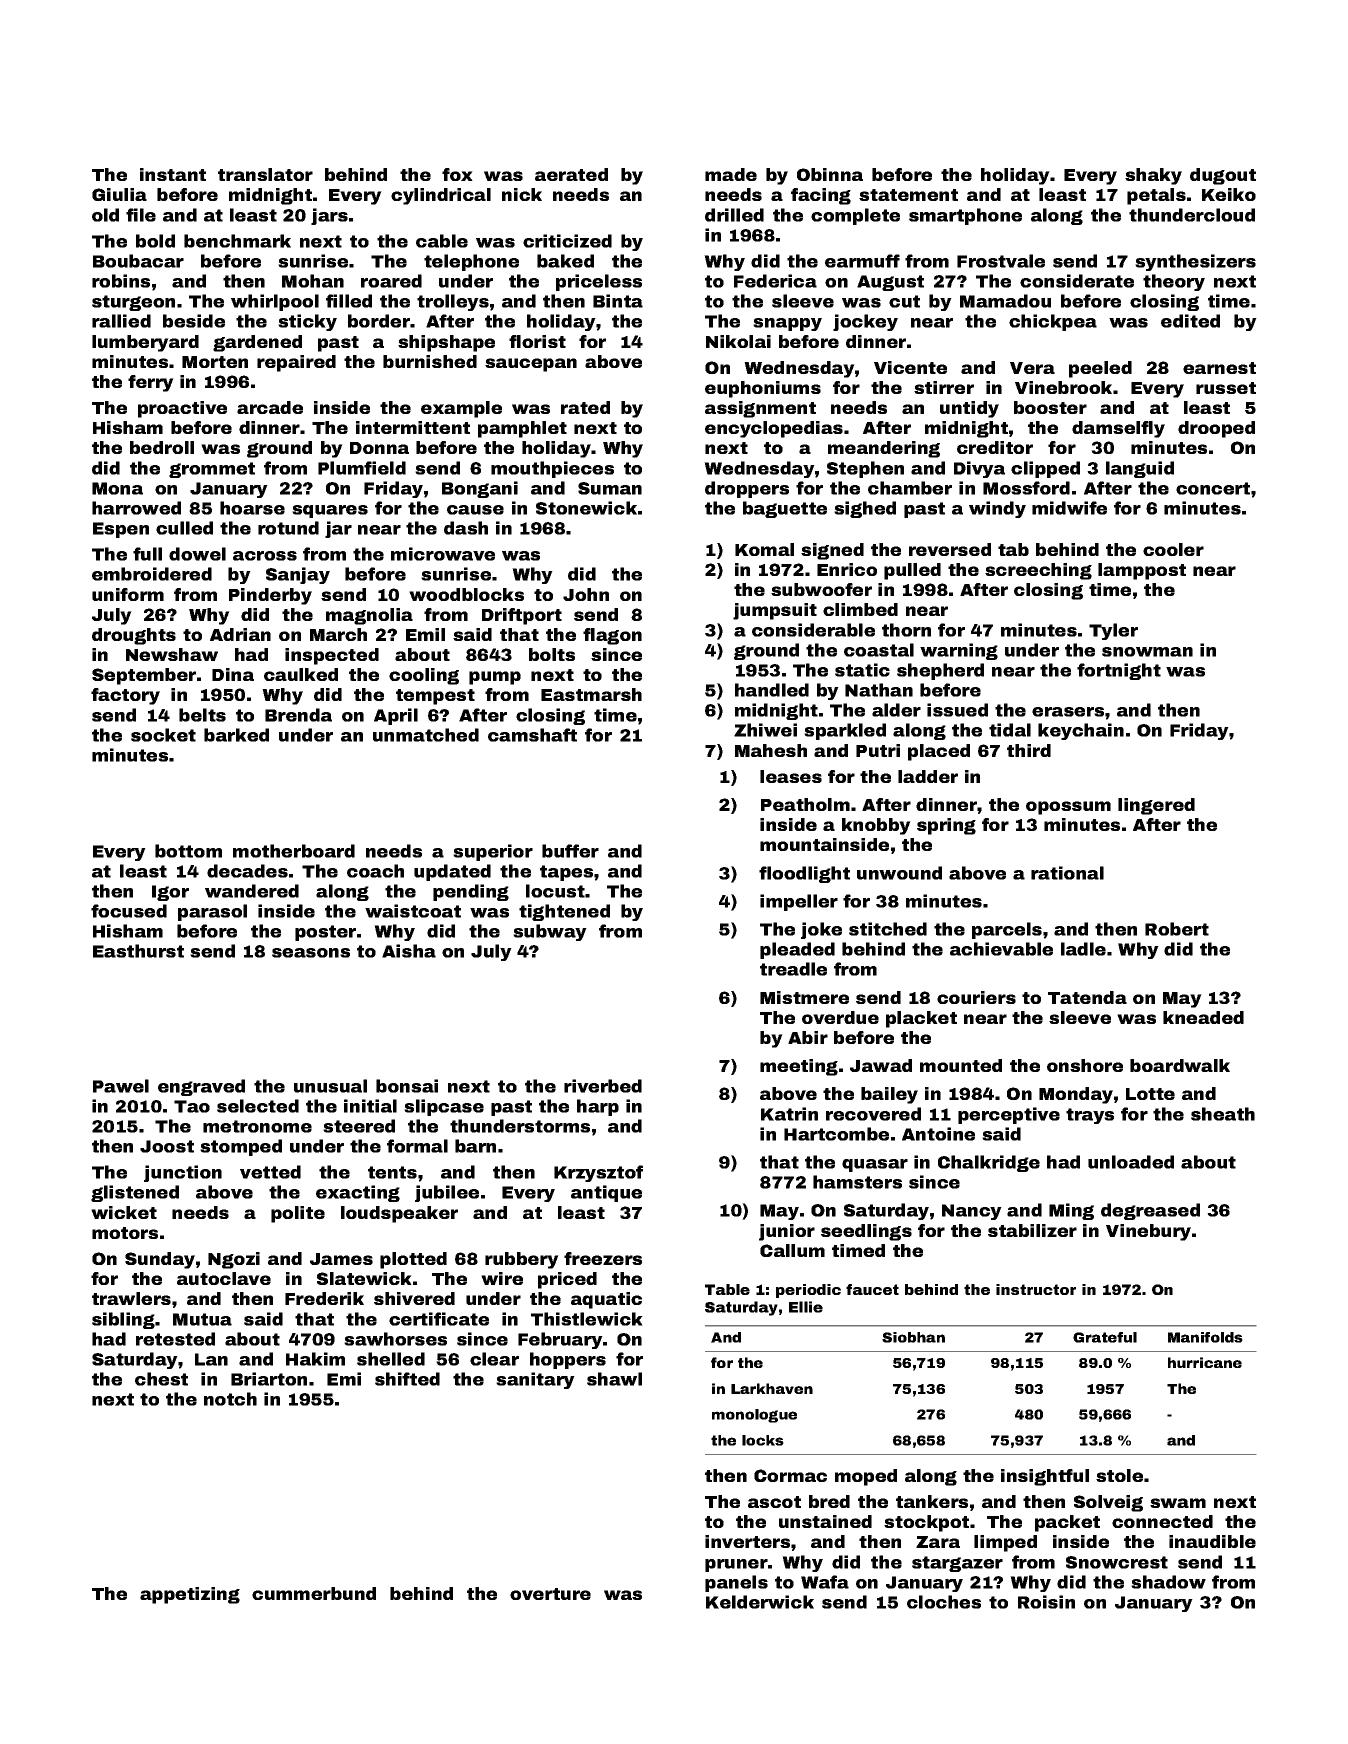  What do you see at coordinates (1173, 549) in the screenshot?
I see `cooler` at bounding box center [1173, 549].
